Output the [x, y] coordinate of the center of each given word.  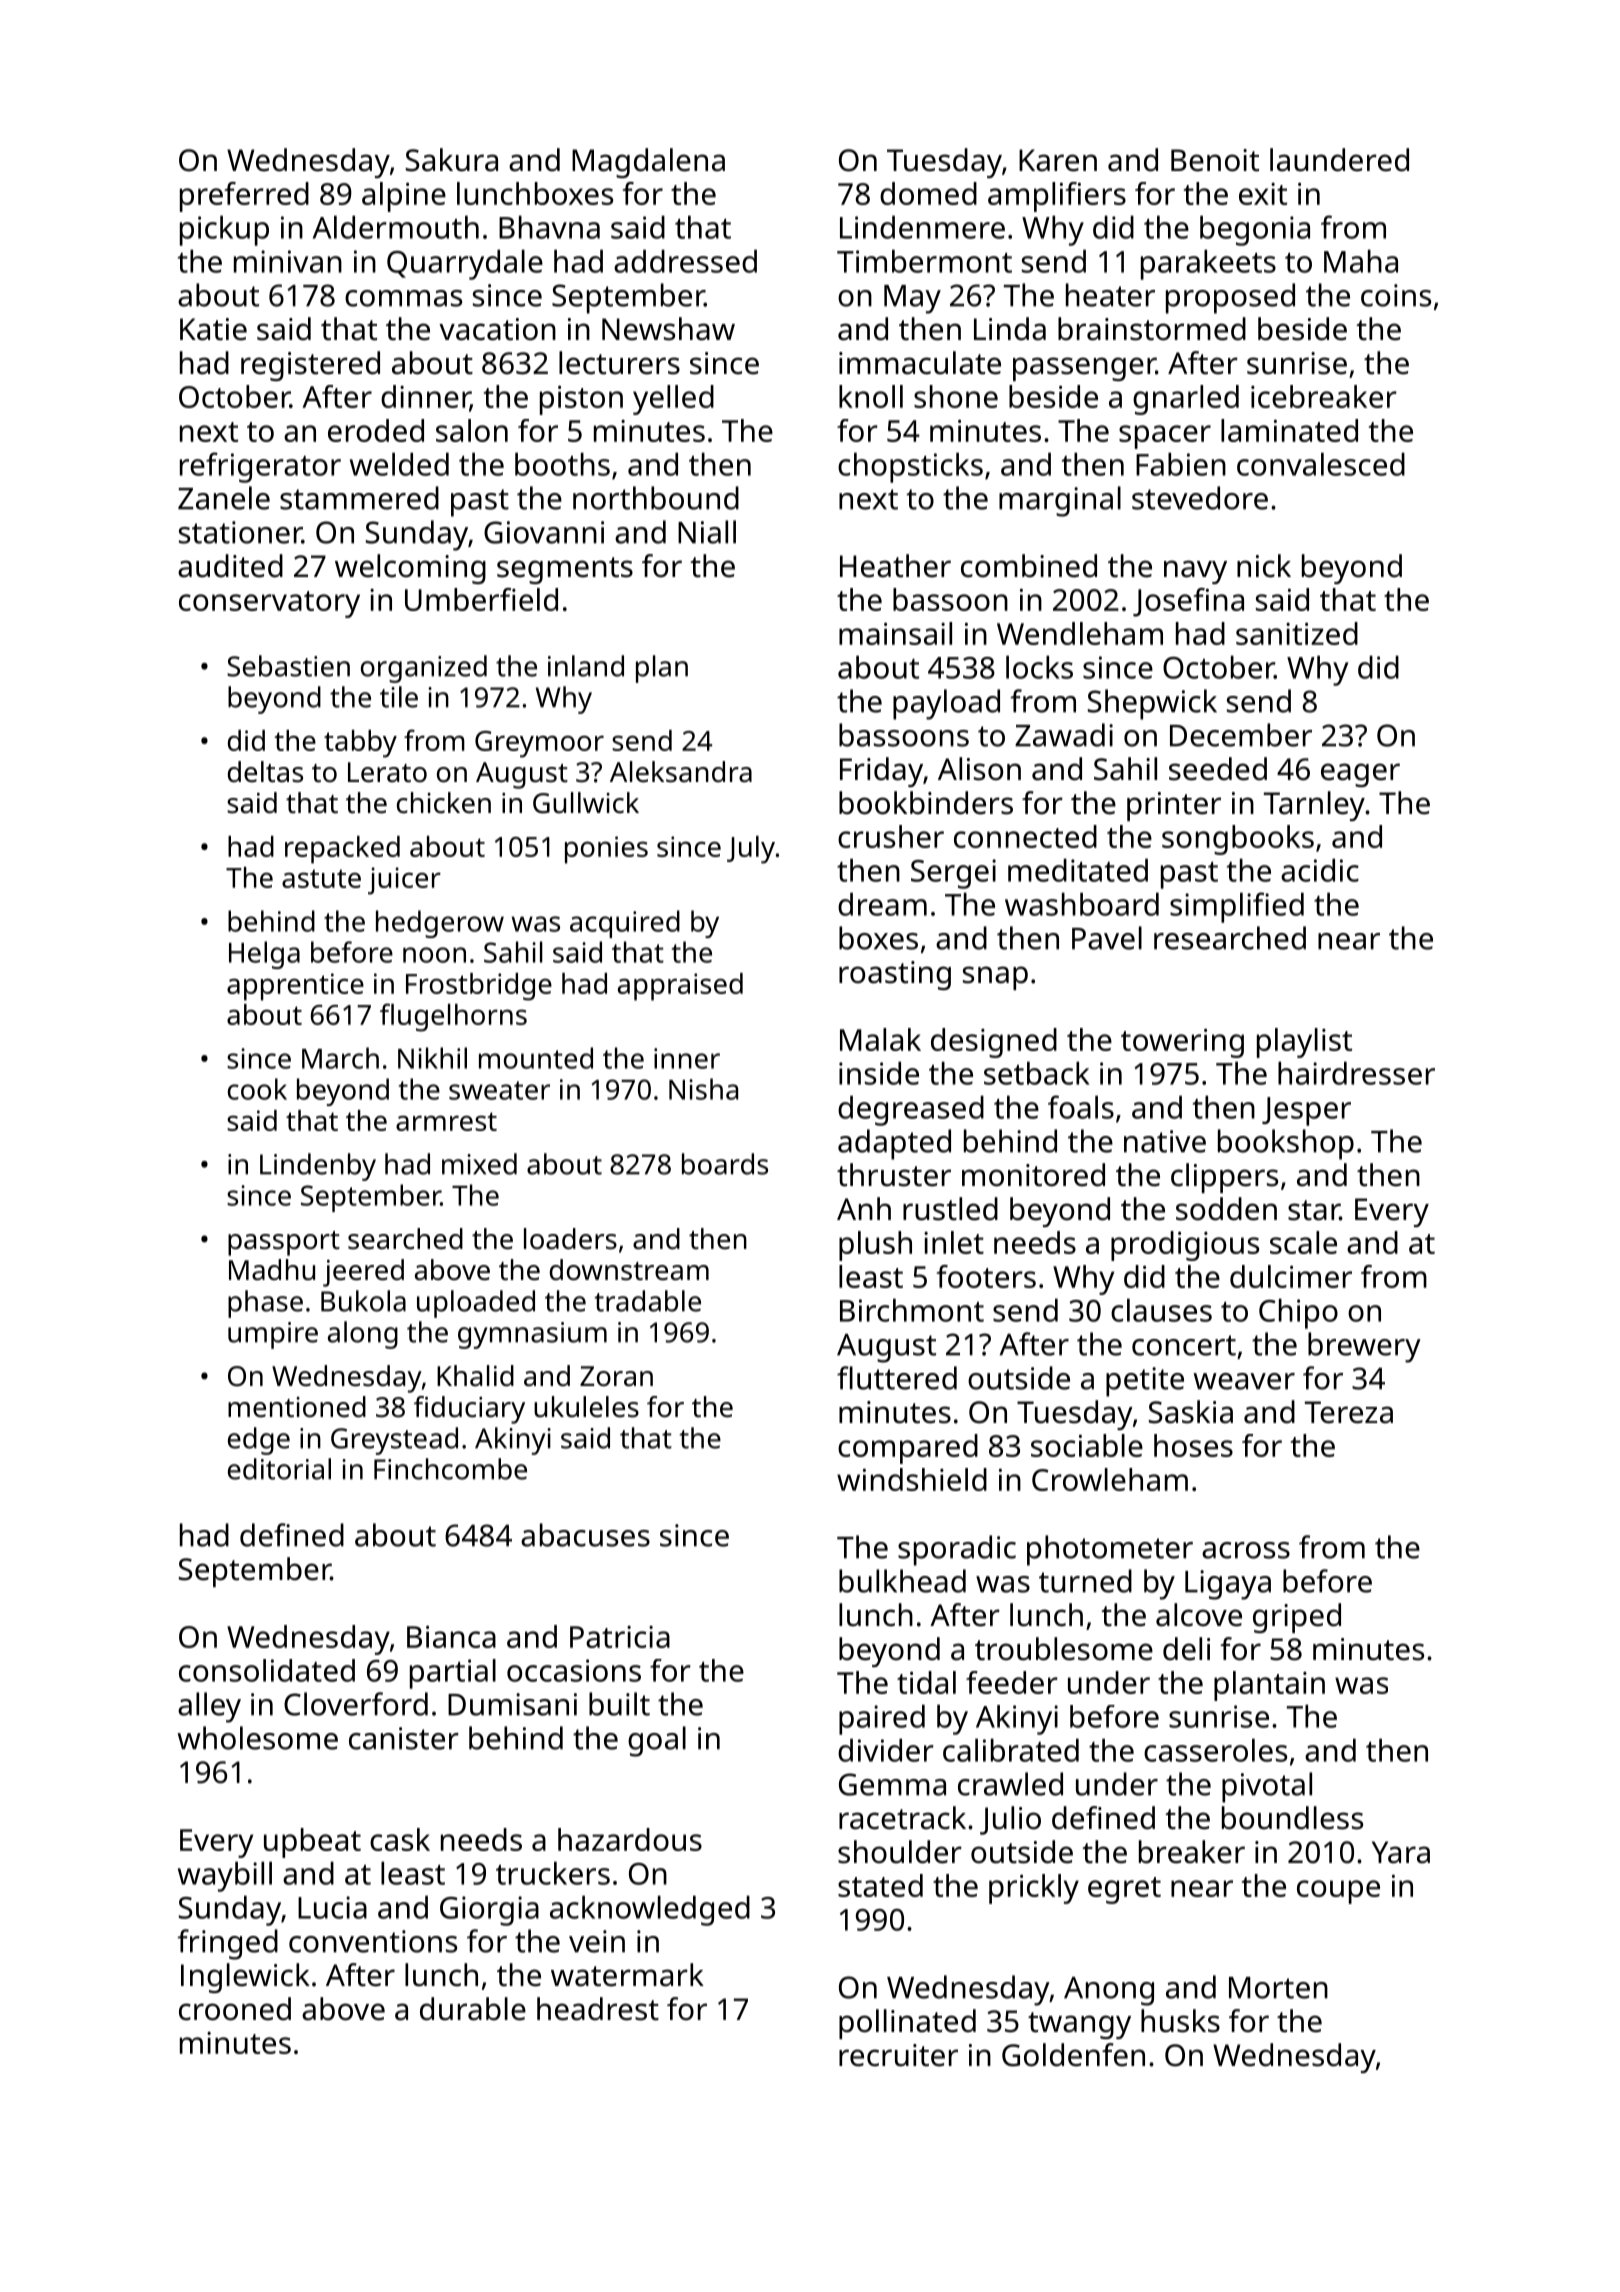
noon [434, 955]
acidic [1320, 870]
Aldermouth [396, 227]
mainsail [895, 633]
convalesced [1321, 464]
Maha [1361, 261]
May [912, 299]
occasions [574, 1670]
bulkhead [902, 1581]
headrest [598, 2009]
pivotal [1267, 1787]
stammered [359, 498]
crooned [235, 2009]
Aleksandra [681, 772]
